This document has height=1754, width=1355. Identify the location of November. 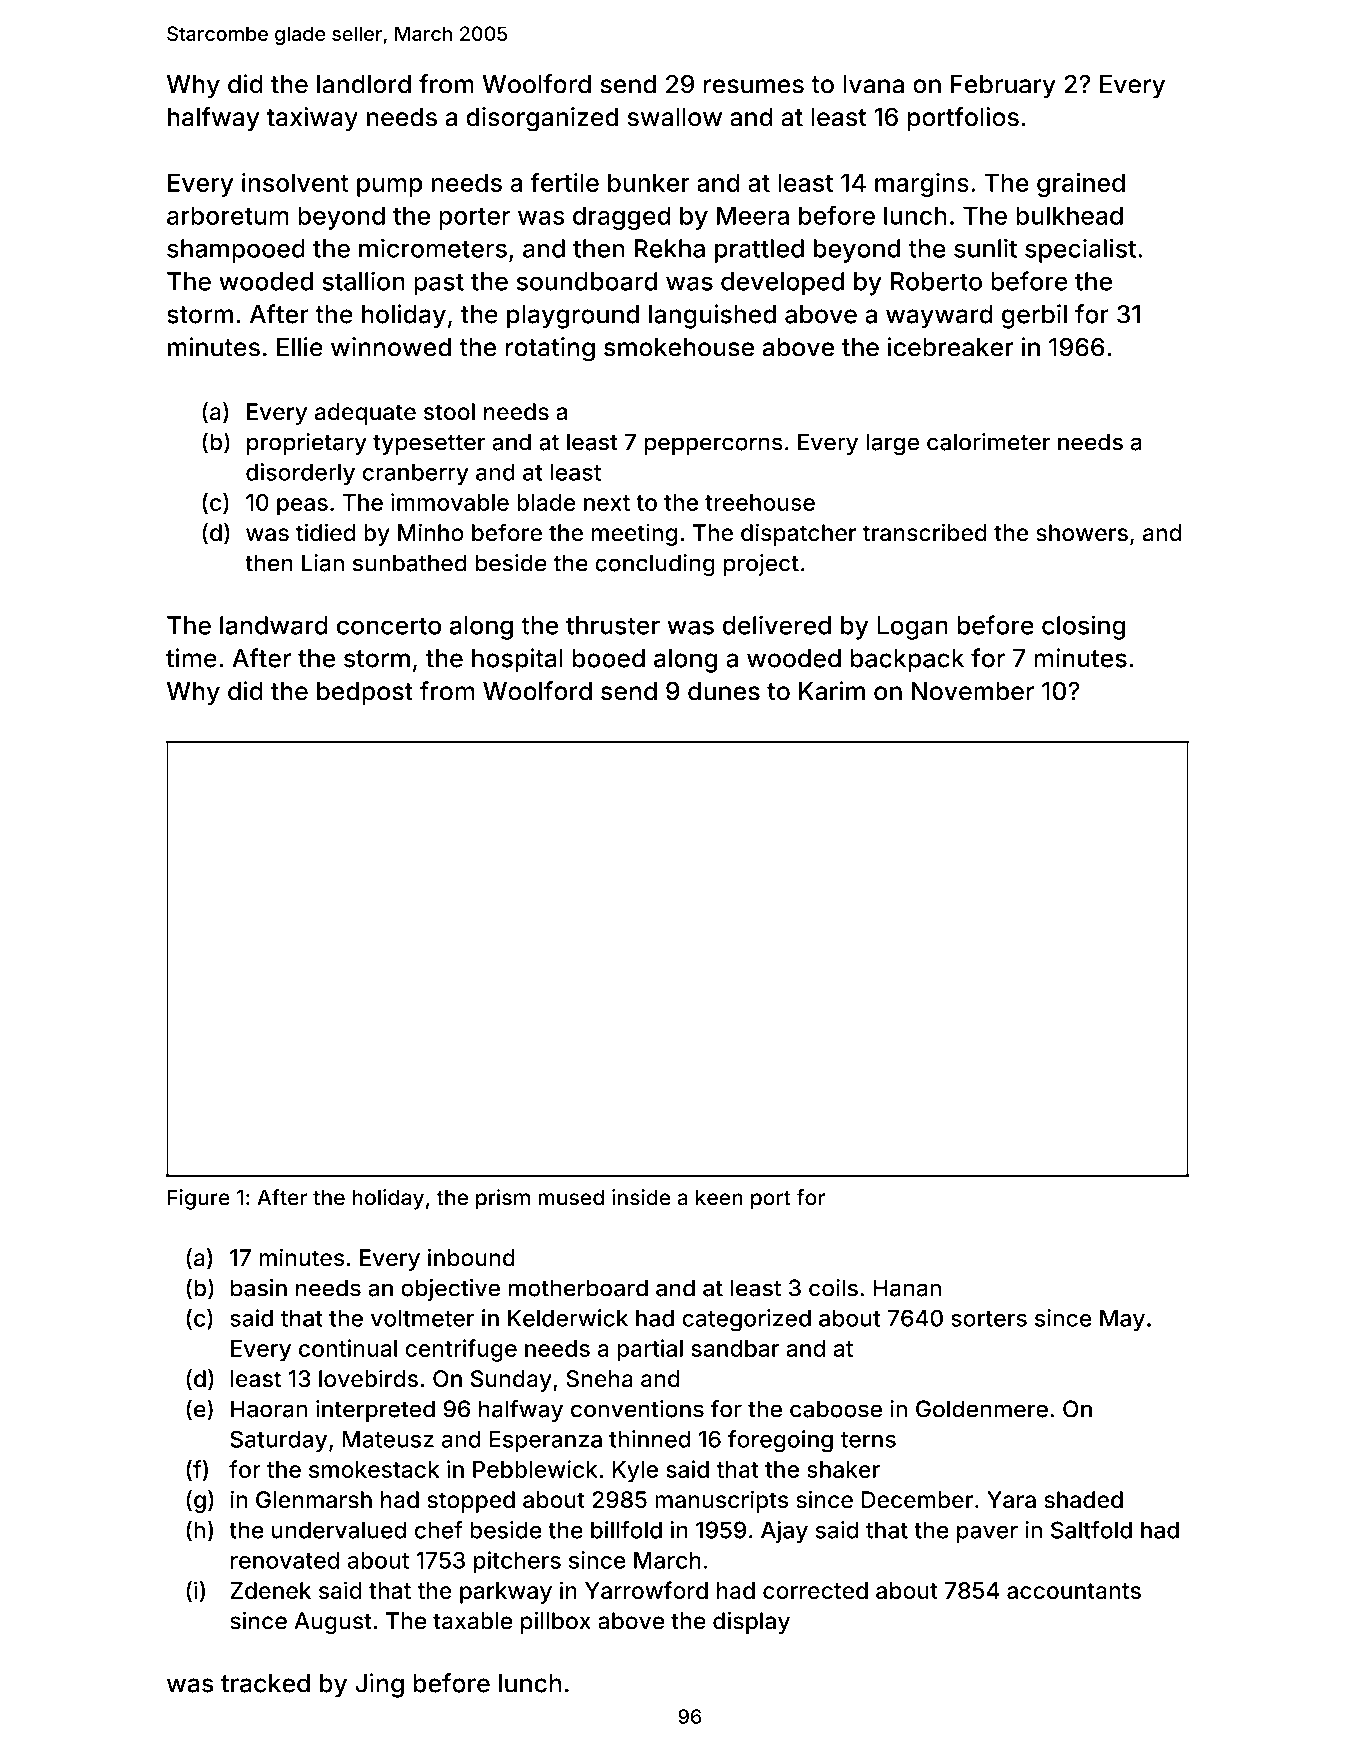
(973, 691).
